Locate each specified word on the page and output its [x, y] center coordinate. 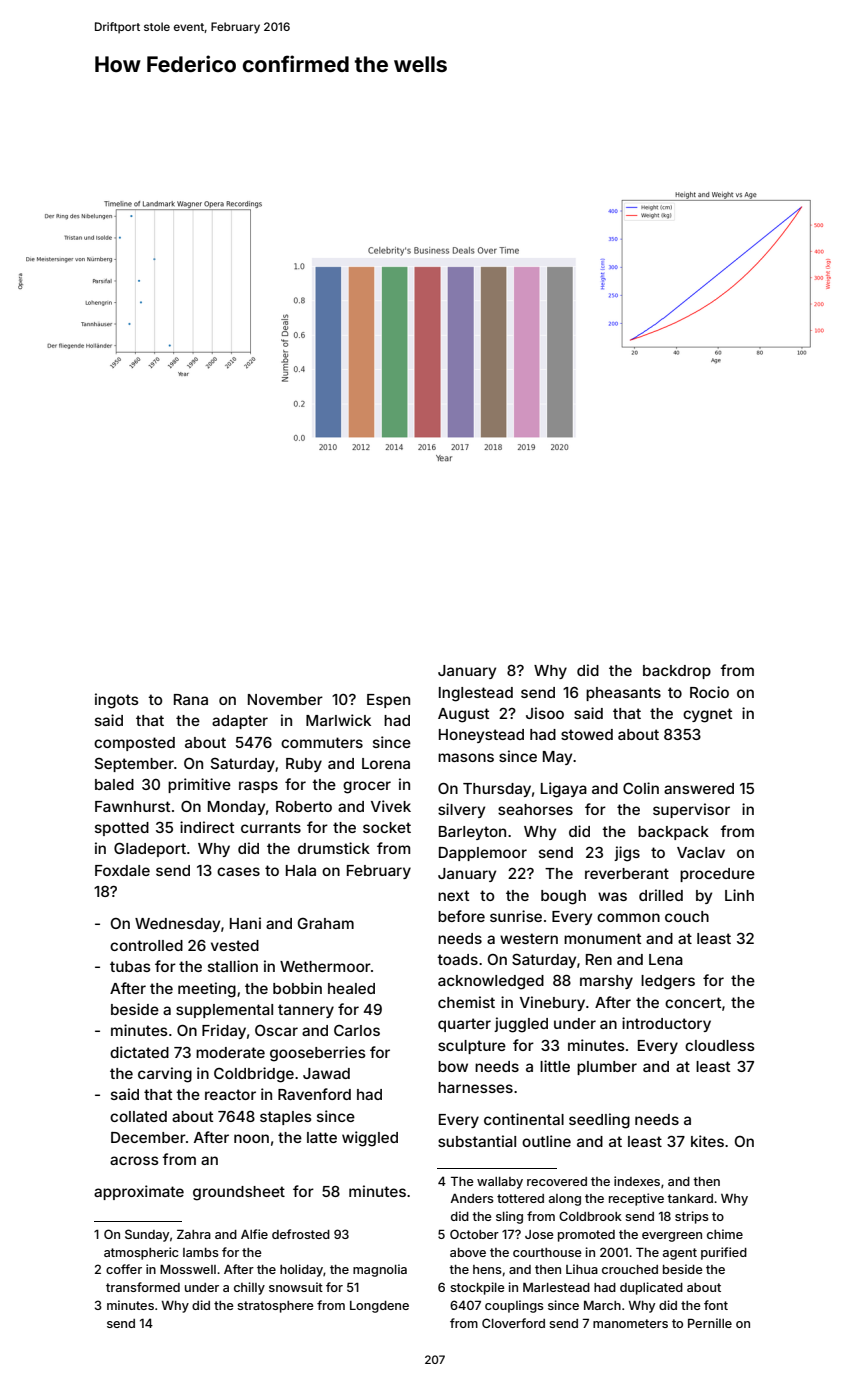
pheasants [623, 694]
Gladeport [150, 849]
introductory [666, 1024]
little [555, 1066]
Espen [388, 701]
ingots [117, 701]
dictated [139, 1052]
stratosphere [275, 1307]
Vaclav [701, 852]
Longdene [379, 1307]
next [453, 895]
